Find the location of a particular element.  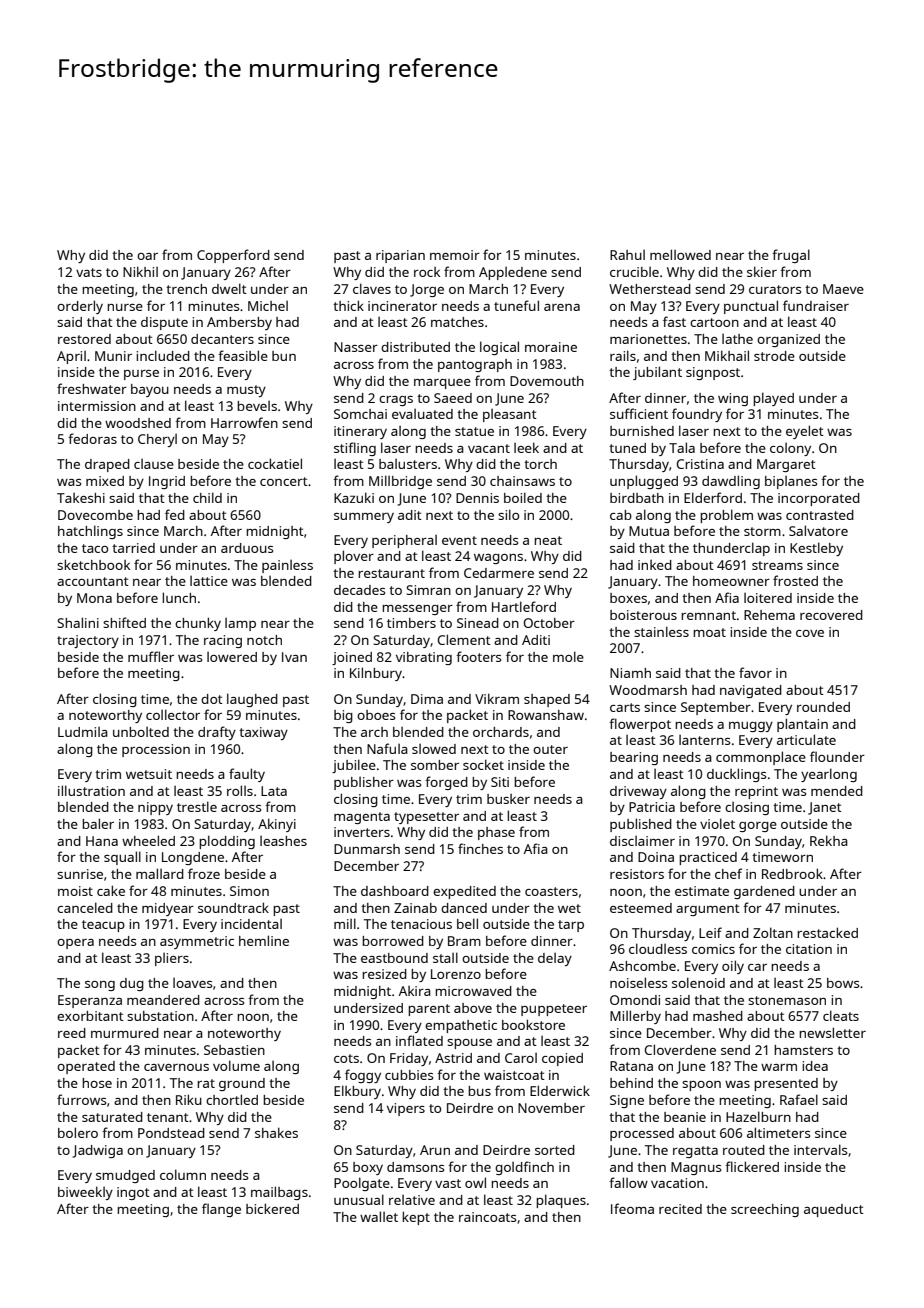

flickered is located at coordinates (752, 1166).
